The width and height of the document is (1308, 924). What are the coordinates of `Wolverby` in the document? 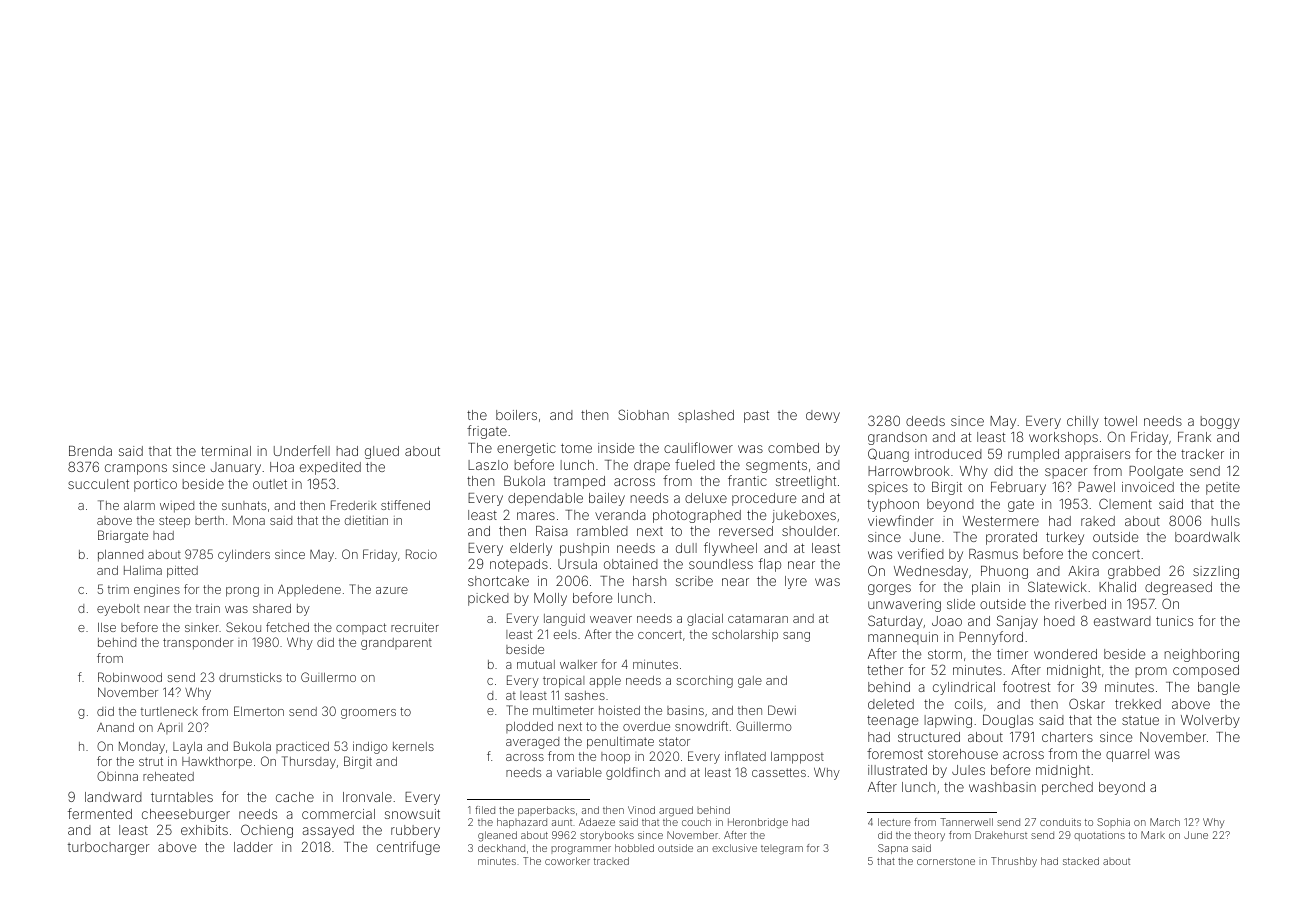 It's located at (1210, 721).
